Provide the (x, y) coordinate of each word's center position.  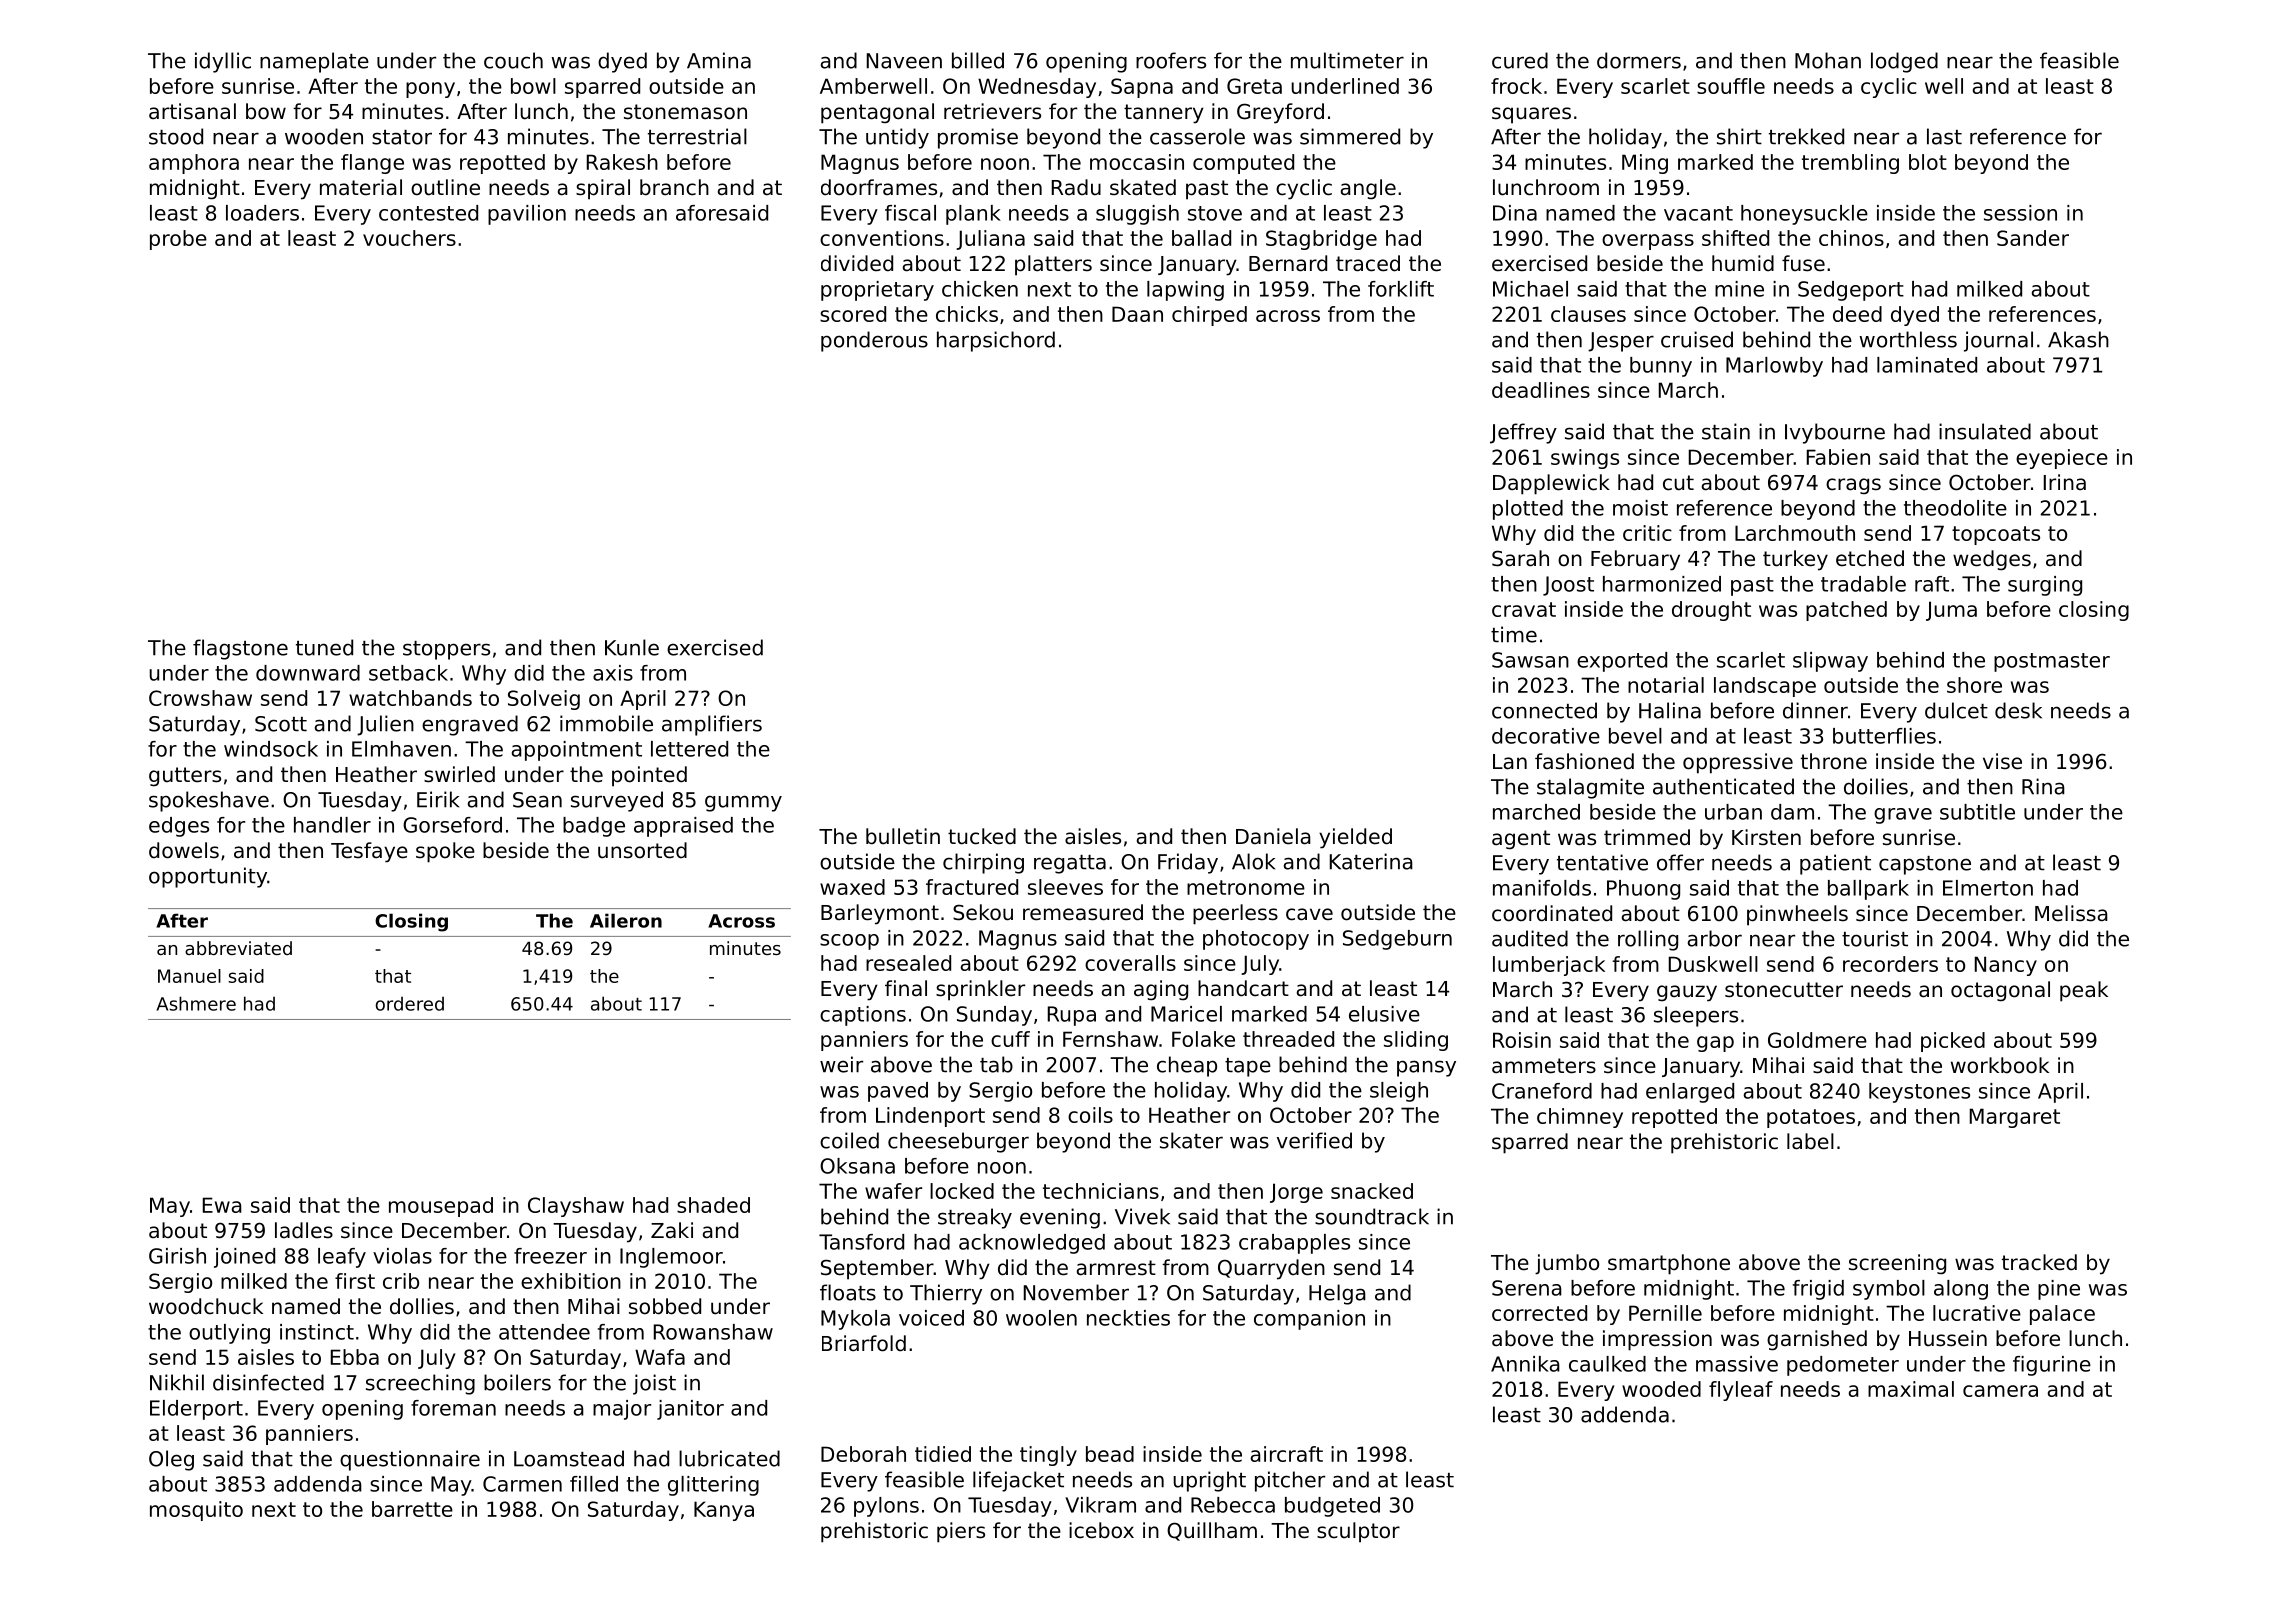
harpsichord (996, 341)
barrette (412, 1509)
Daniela (1273, 836)
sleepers (1696, 1016)
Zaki (672, 1230)
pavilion (527, 215)
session (2020, 213)
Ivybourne (1835, 433)
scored (853, 314)
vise (2002, 761)
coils (1090, 1115)
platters (1053, 265)
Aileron (626, 920)
